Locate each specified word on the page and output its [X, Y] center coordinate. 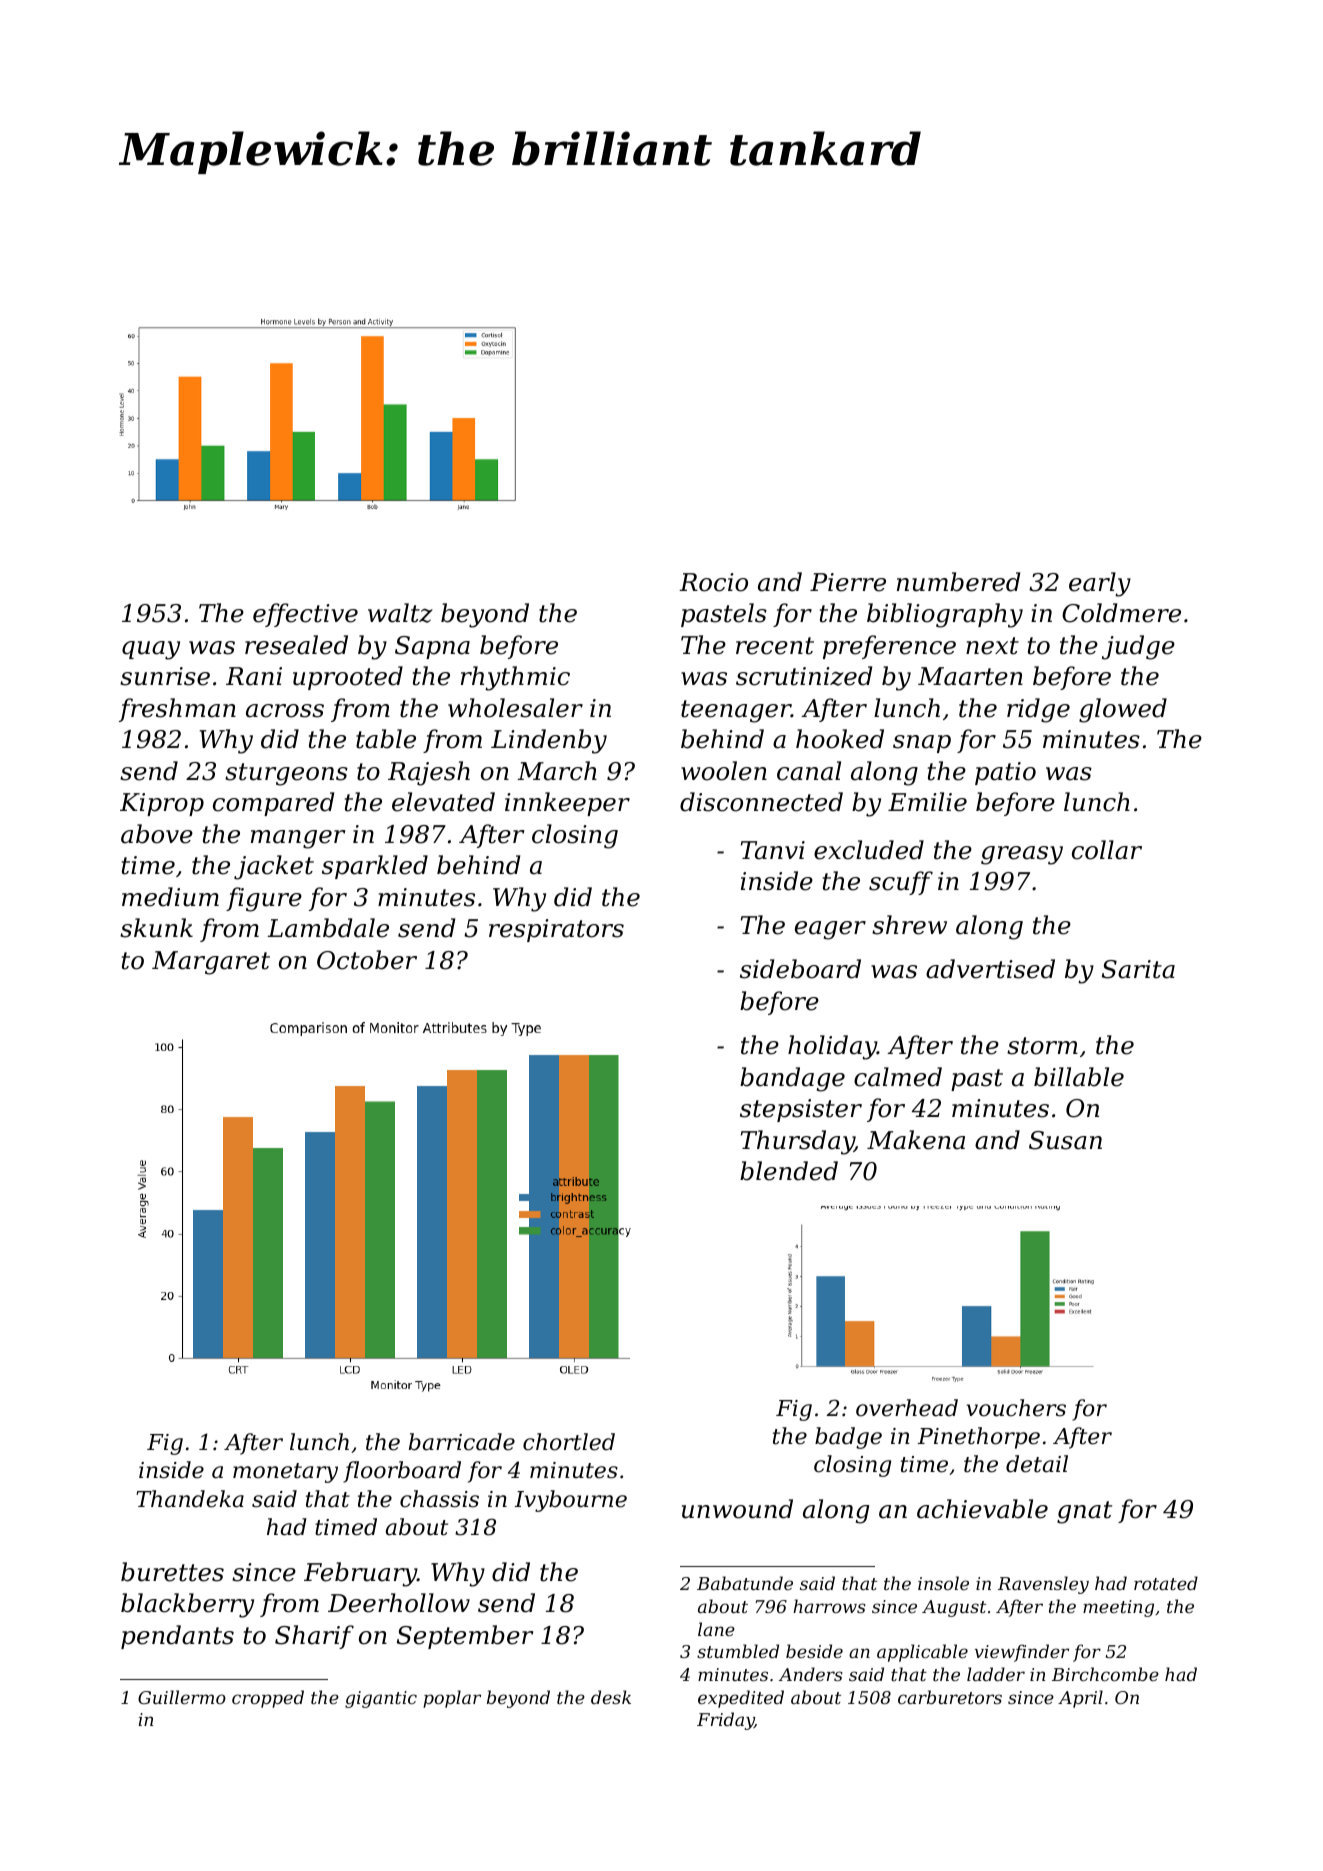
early [1100, 584]
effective [305, 615]
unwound [737, 1509]
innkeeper [567, 804]
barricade [462, 1442]
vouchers [1016, 1408]
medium [170, 897]
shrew [909, 925]
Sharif [314, 1637]
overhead [907, 1408]
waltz [400, 613]
